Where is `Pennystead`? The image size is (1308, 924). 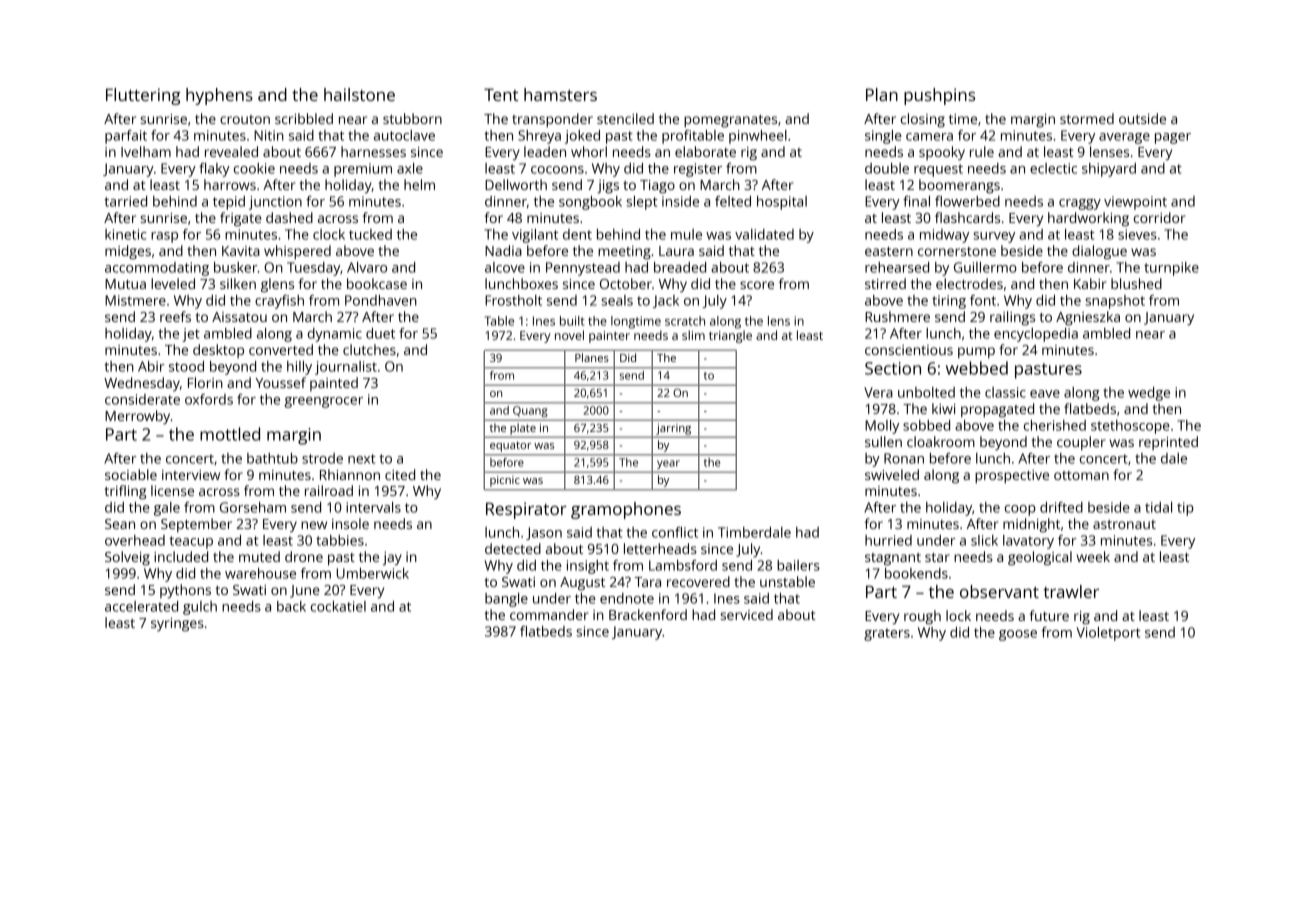 Pennystead is located at coordinates (583, 269).
